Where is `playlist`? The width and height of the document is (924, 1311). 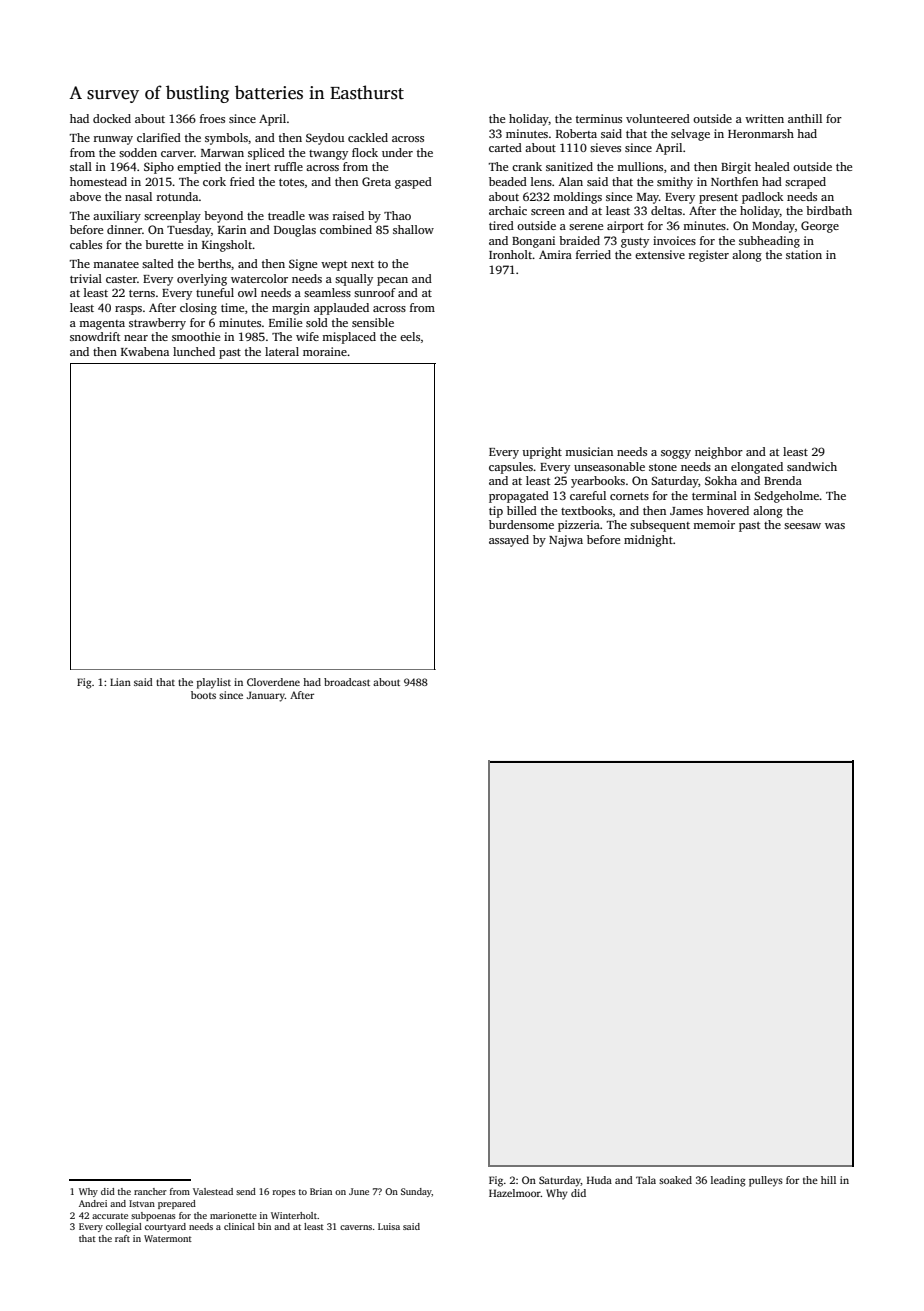 playlist is located at coordinates (214, 683).
